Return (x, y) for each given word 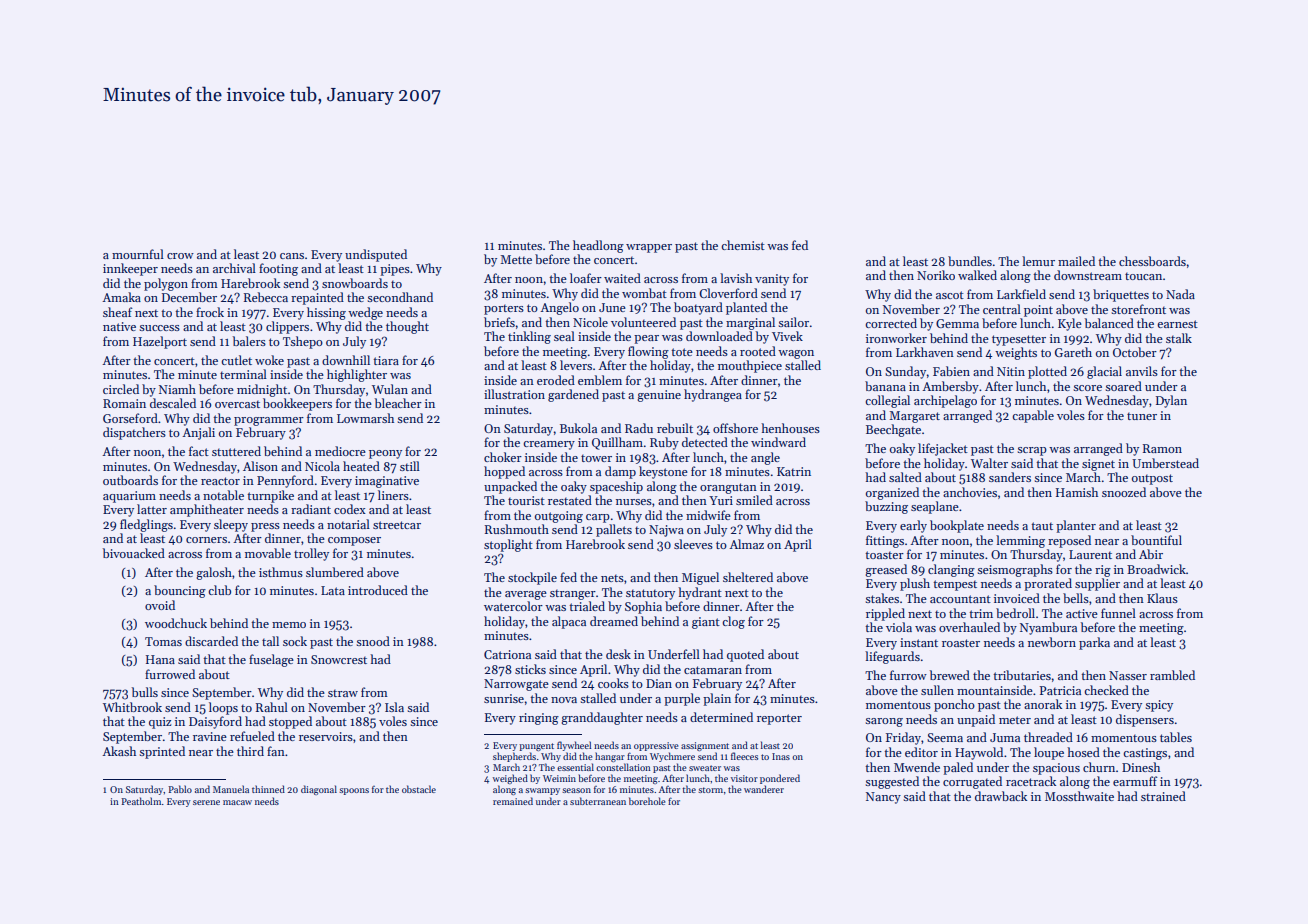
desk (618, 654)
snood (373, 641)
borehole (647, 801)
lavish (736, 278)
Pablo (180, 789)
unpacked (510, 487)
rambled (1172, 675)
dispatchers (134, 433)
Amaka (121, 297)
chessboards (1152, 261)
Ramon (1162, 448)
